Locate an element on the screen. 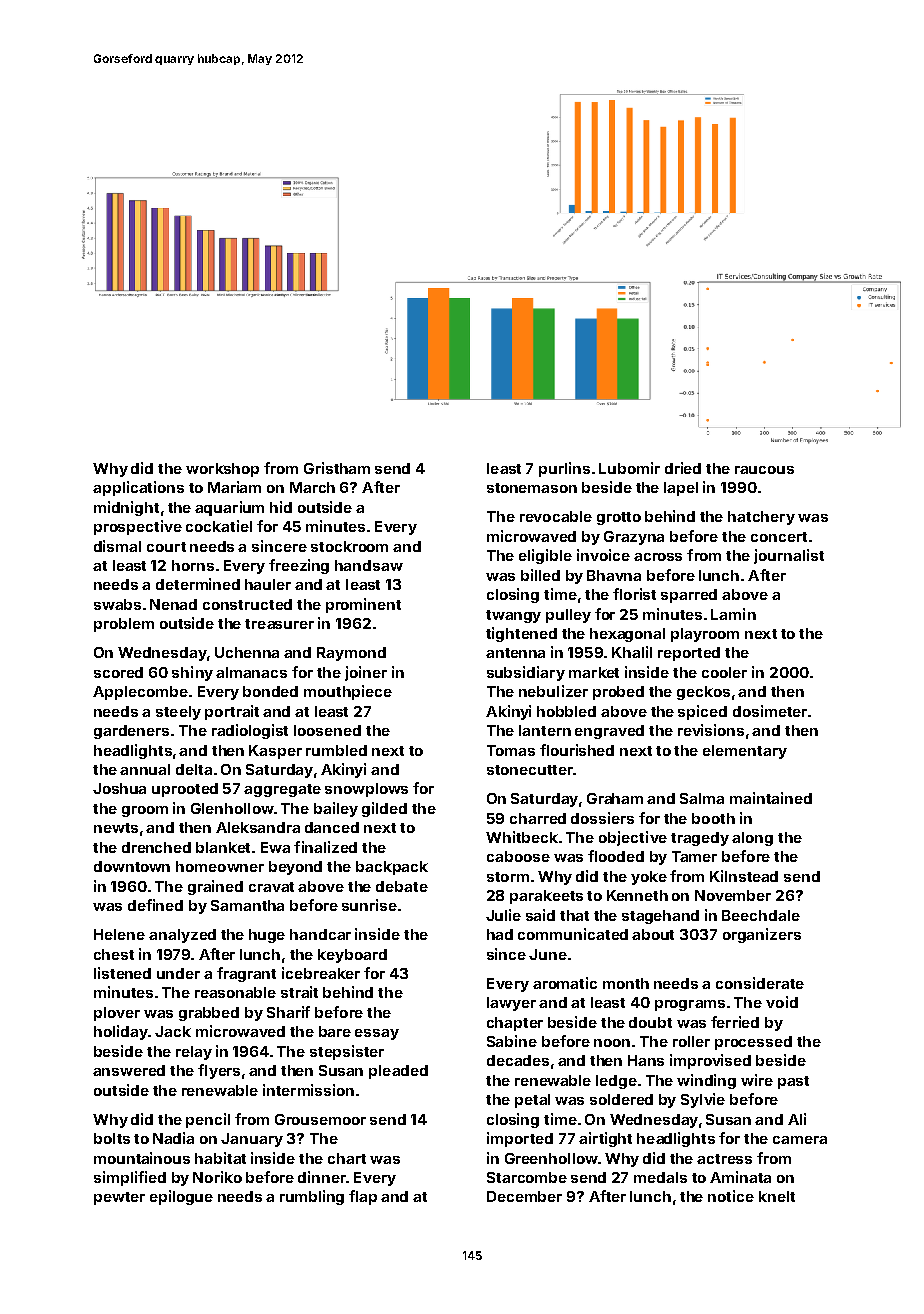  shiny is located at coordinates (192, 673).
